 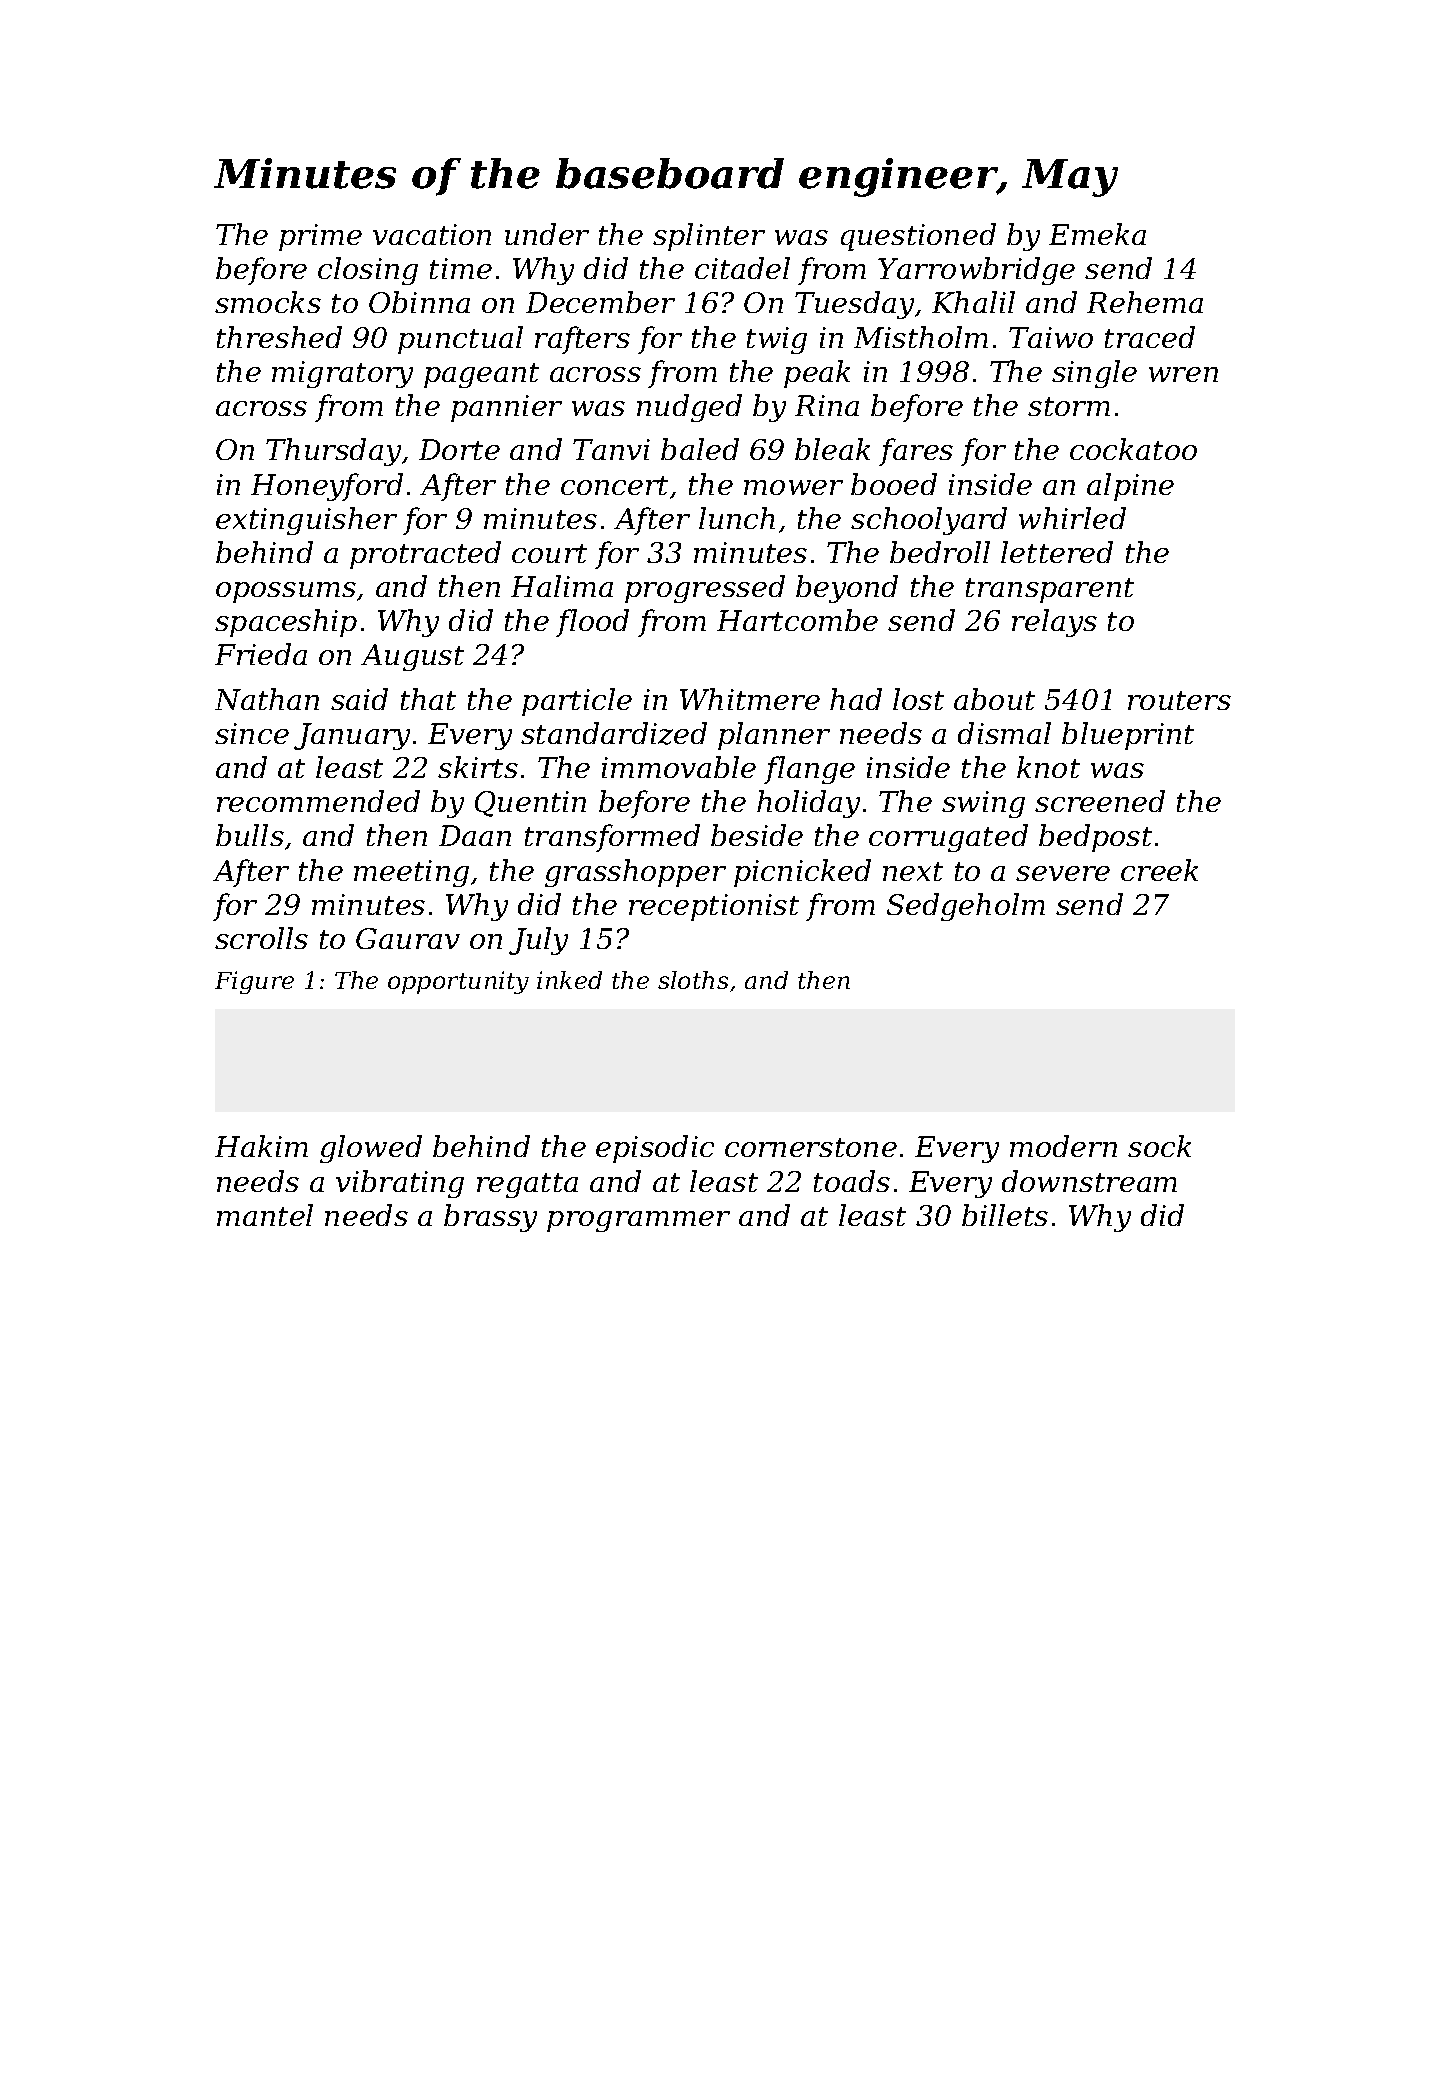 What do you see at coordinates (854, 305) in the document?
I see `Tuesday` at bounding box center [854, 305].
